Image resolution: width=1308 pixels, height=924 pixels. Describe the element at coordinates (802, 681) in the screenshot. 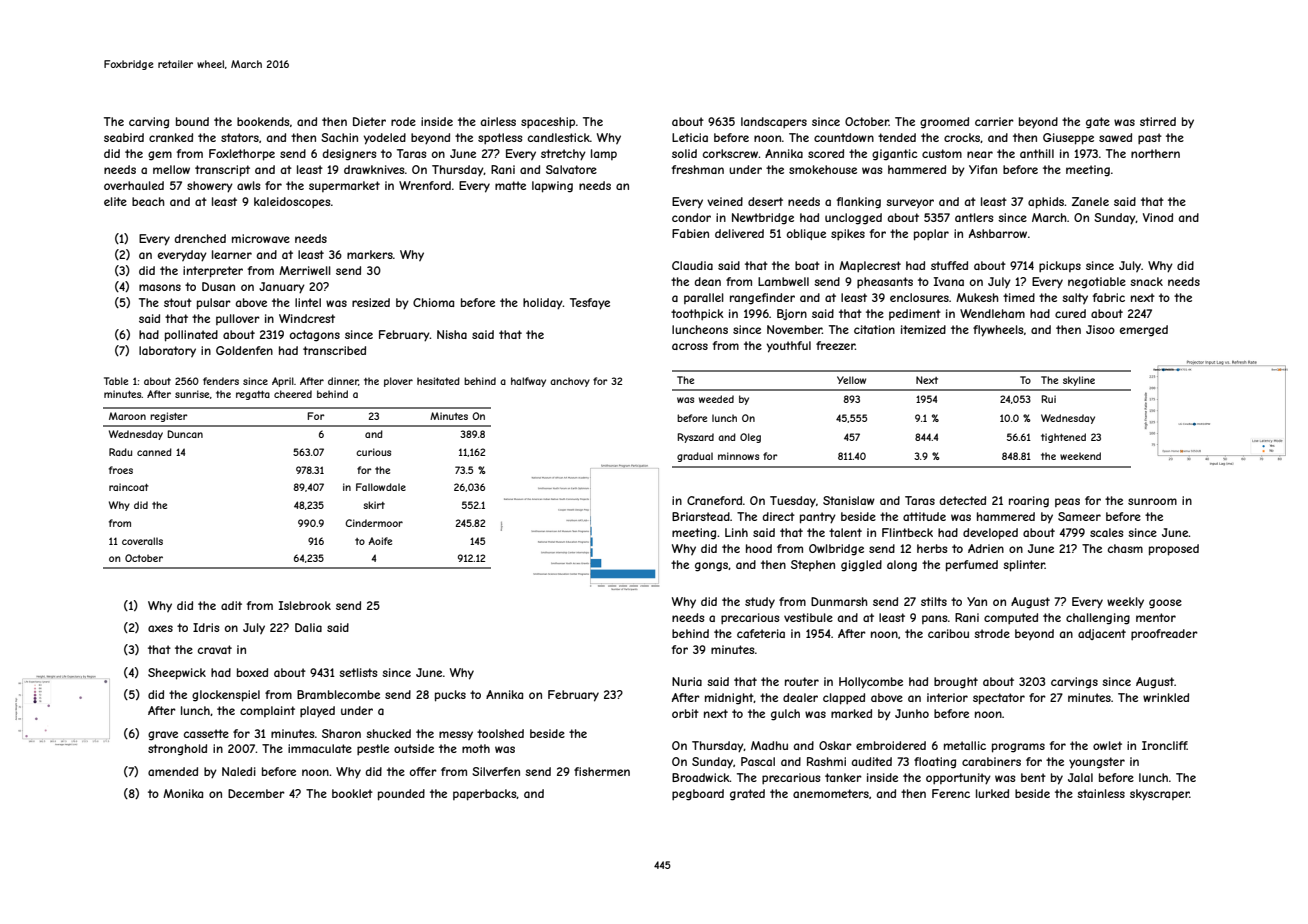

I see `router` at that location.
